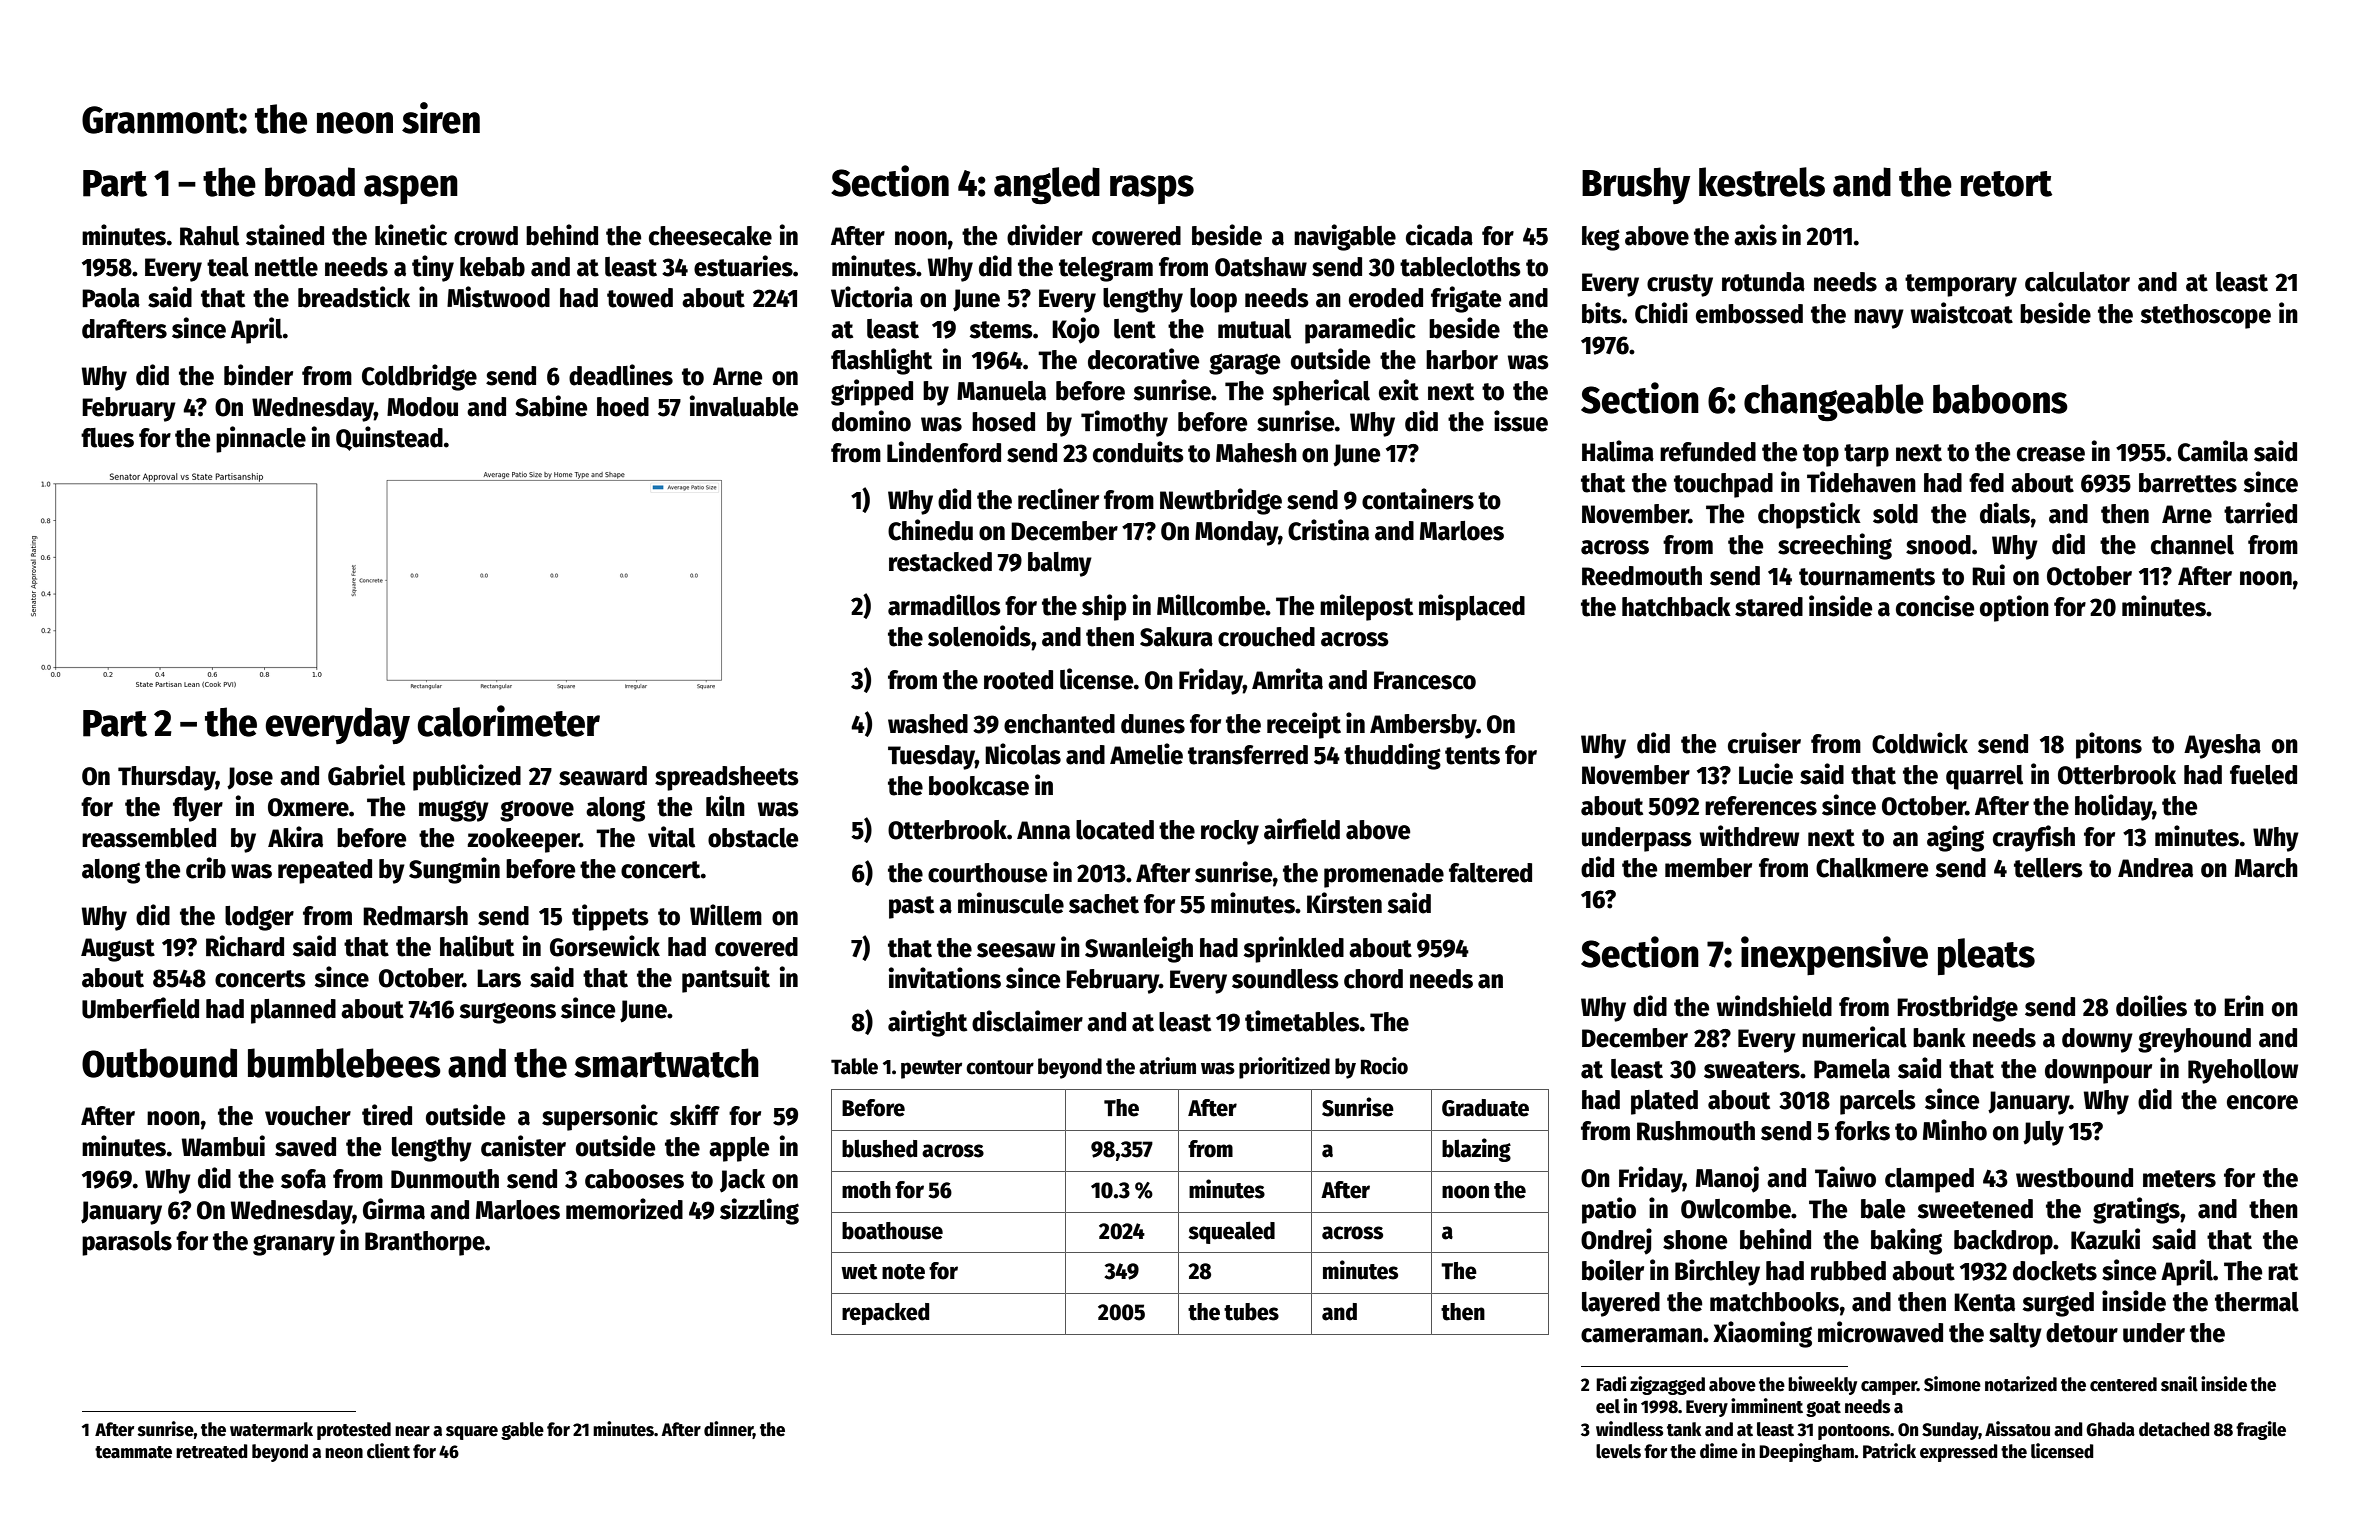  Describe the element at coordinates (1384, 875) in the screenshot. I see `promenade` at that location.
